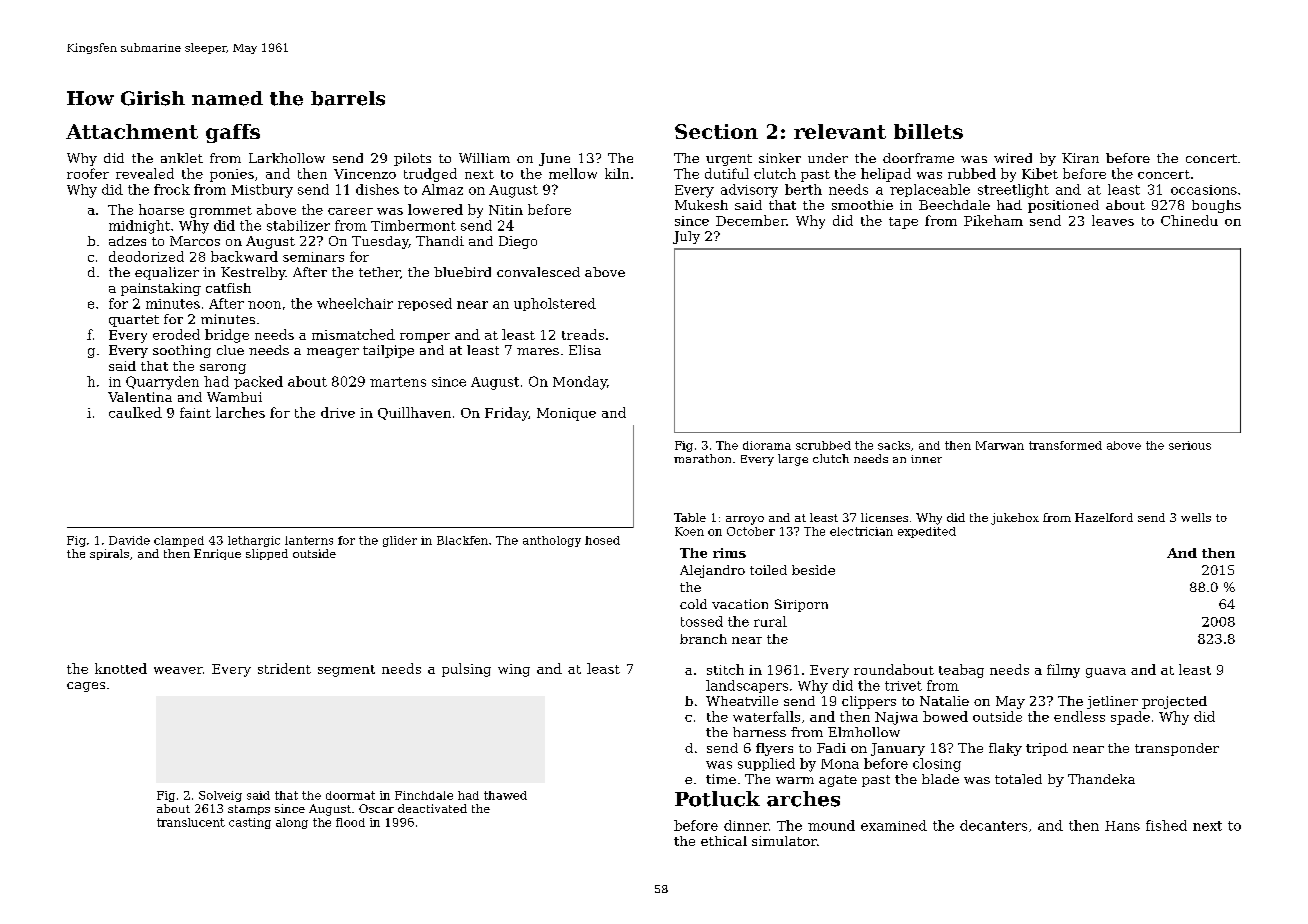 The height and width of the page is (924, 1308). Describe the element at coordinates (1189, 220) in the page. I see `Chinedu` at that location.
